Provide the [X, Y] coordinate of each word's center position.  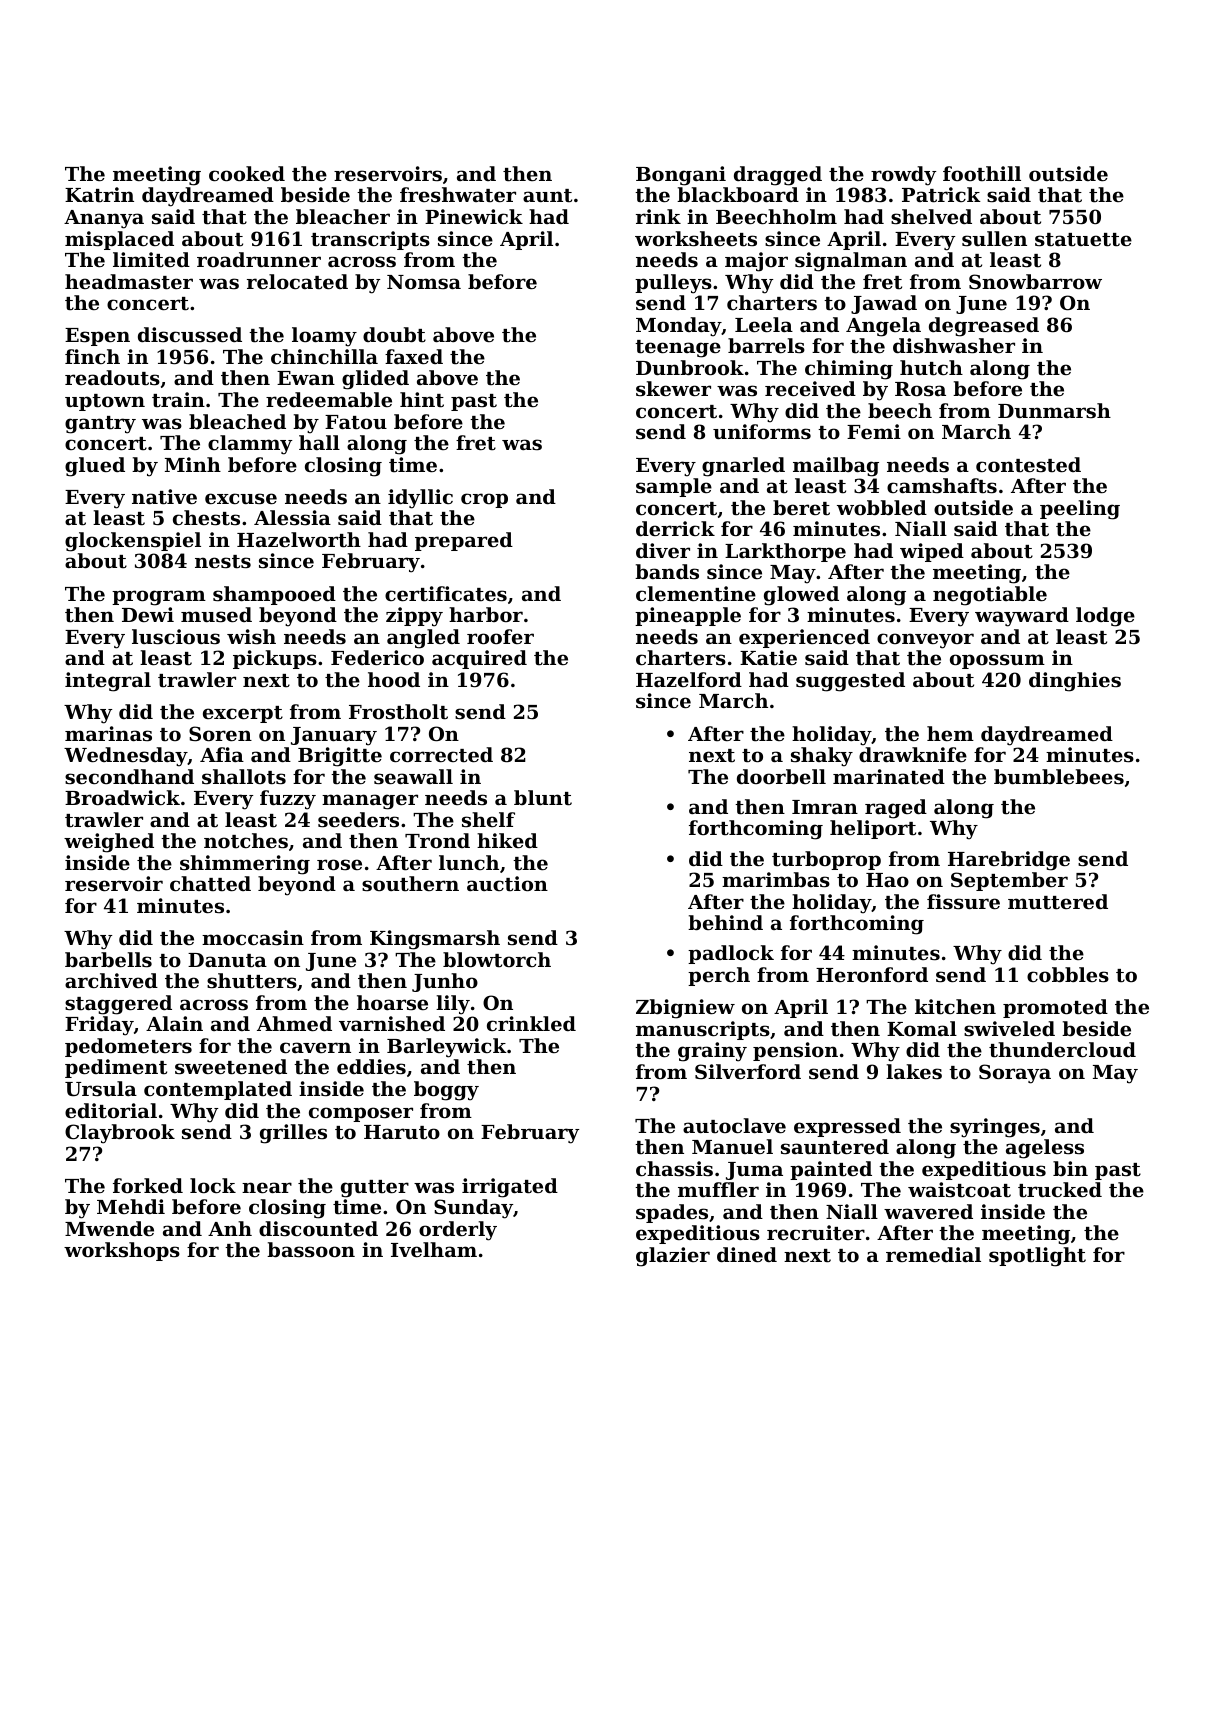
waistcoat [959, 1190]
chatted [210, 883]
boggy [446, 1091]
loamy [324, 337]
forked [148, 1185]
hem [950, 733]
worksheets [696, 239]
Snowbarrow [1035, 281]
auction [507, 883]
